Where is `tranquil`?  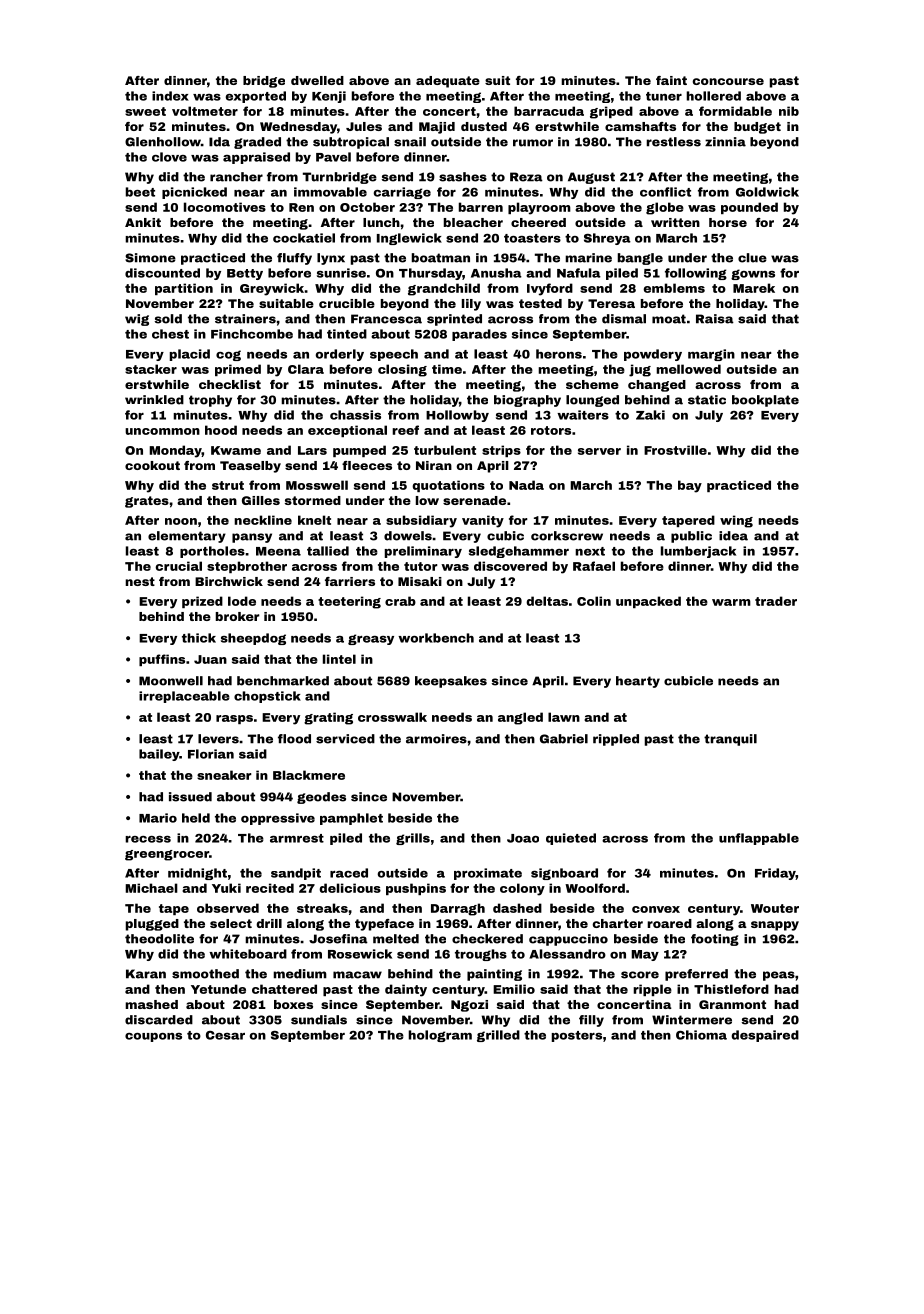 tranquil is located at coordinates (730, 740).
